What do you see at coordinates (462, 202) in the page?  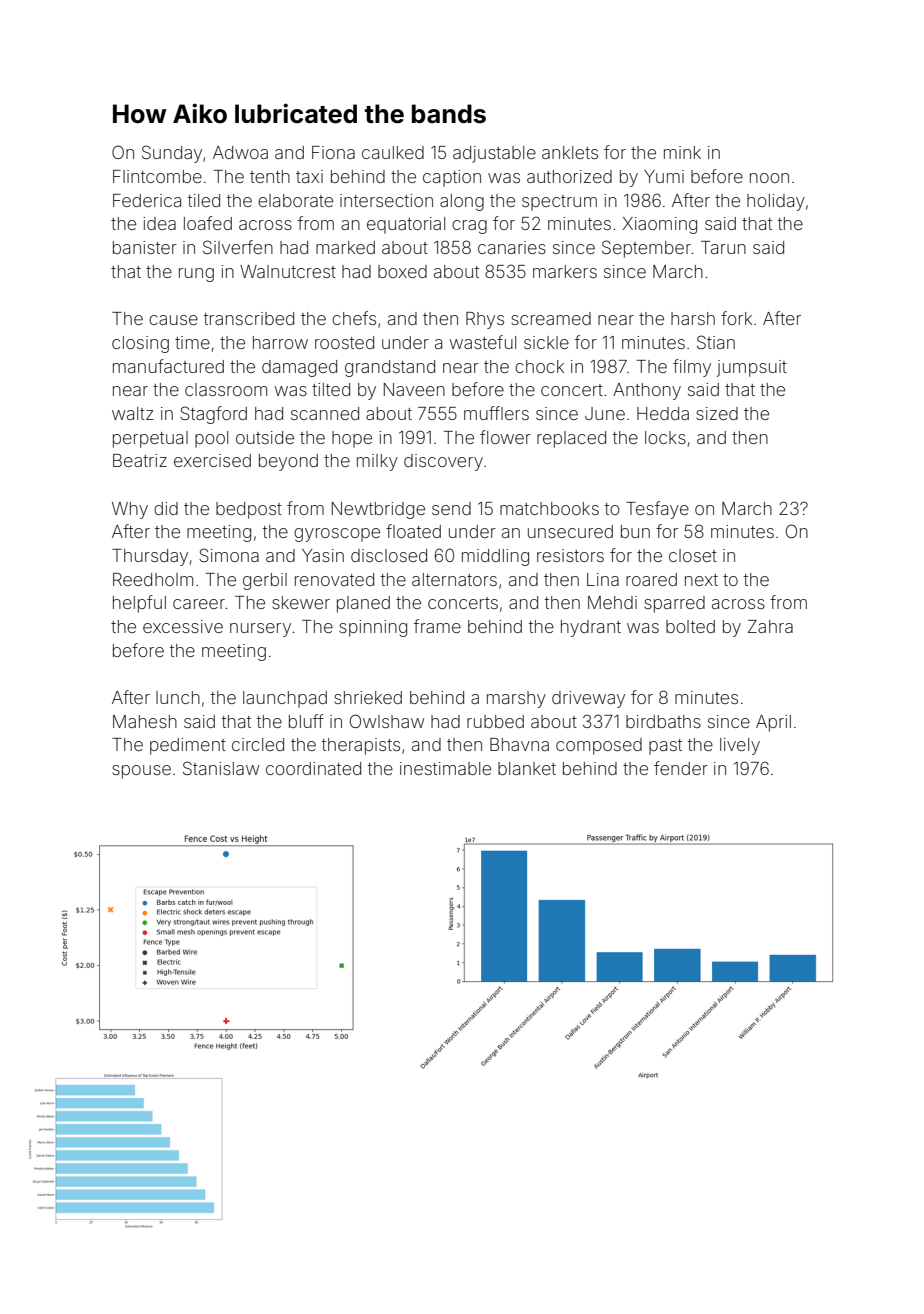 I see `along` at bounding box center [462, 202].
